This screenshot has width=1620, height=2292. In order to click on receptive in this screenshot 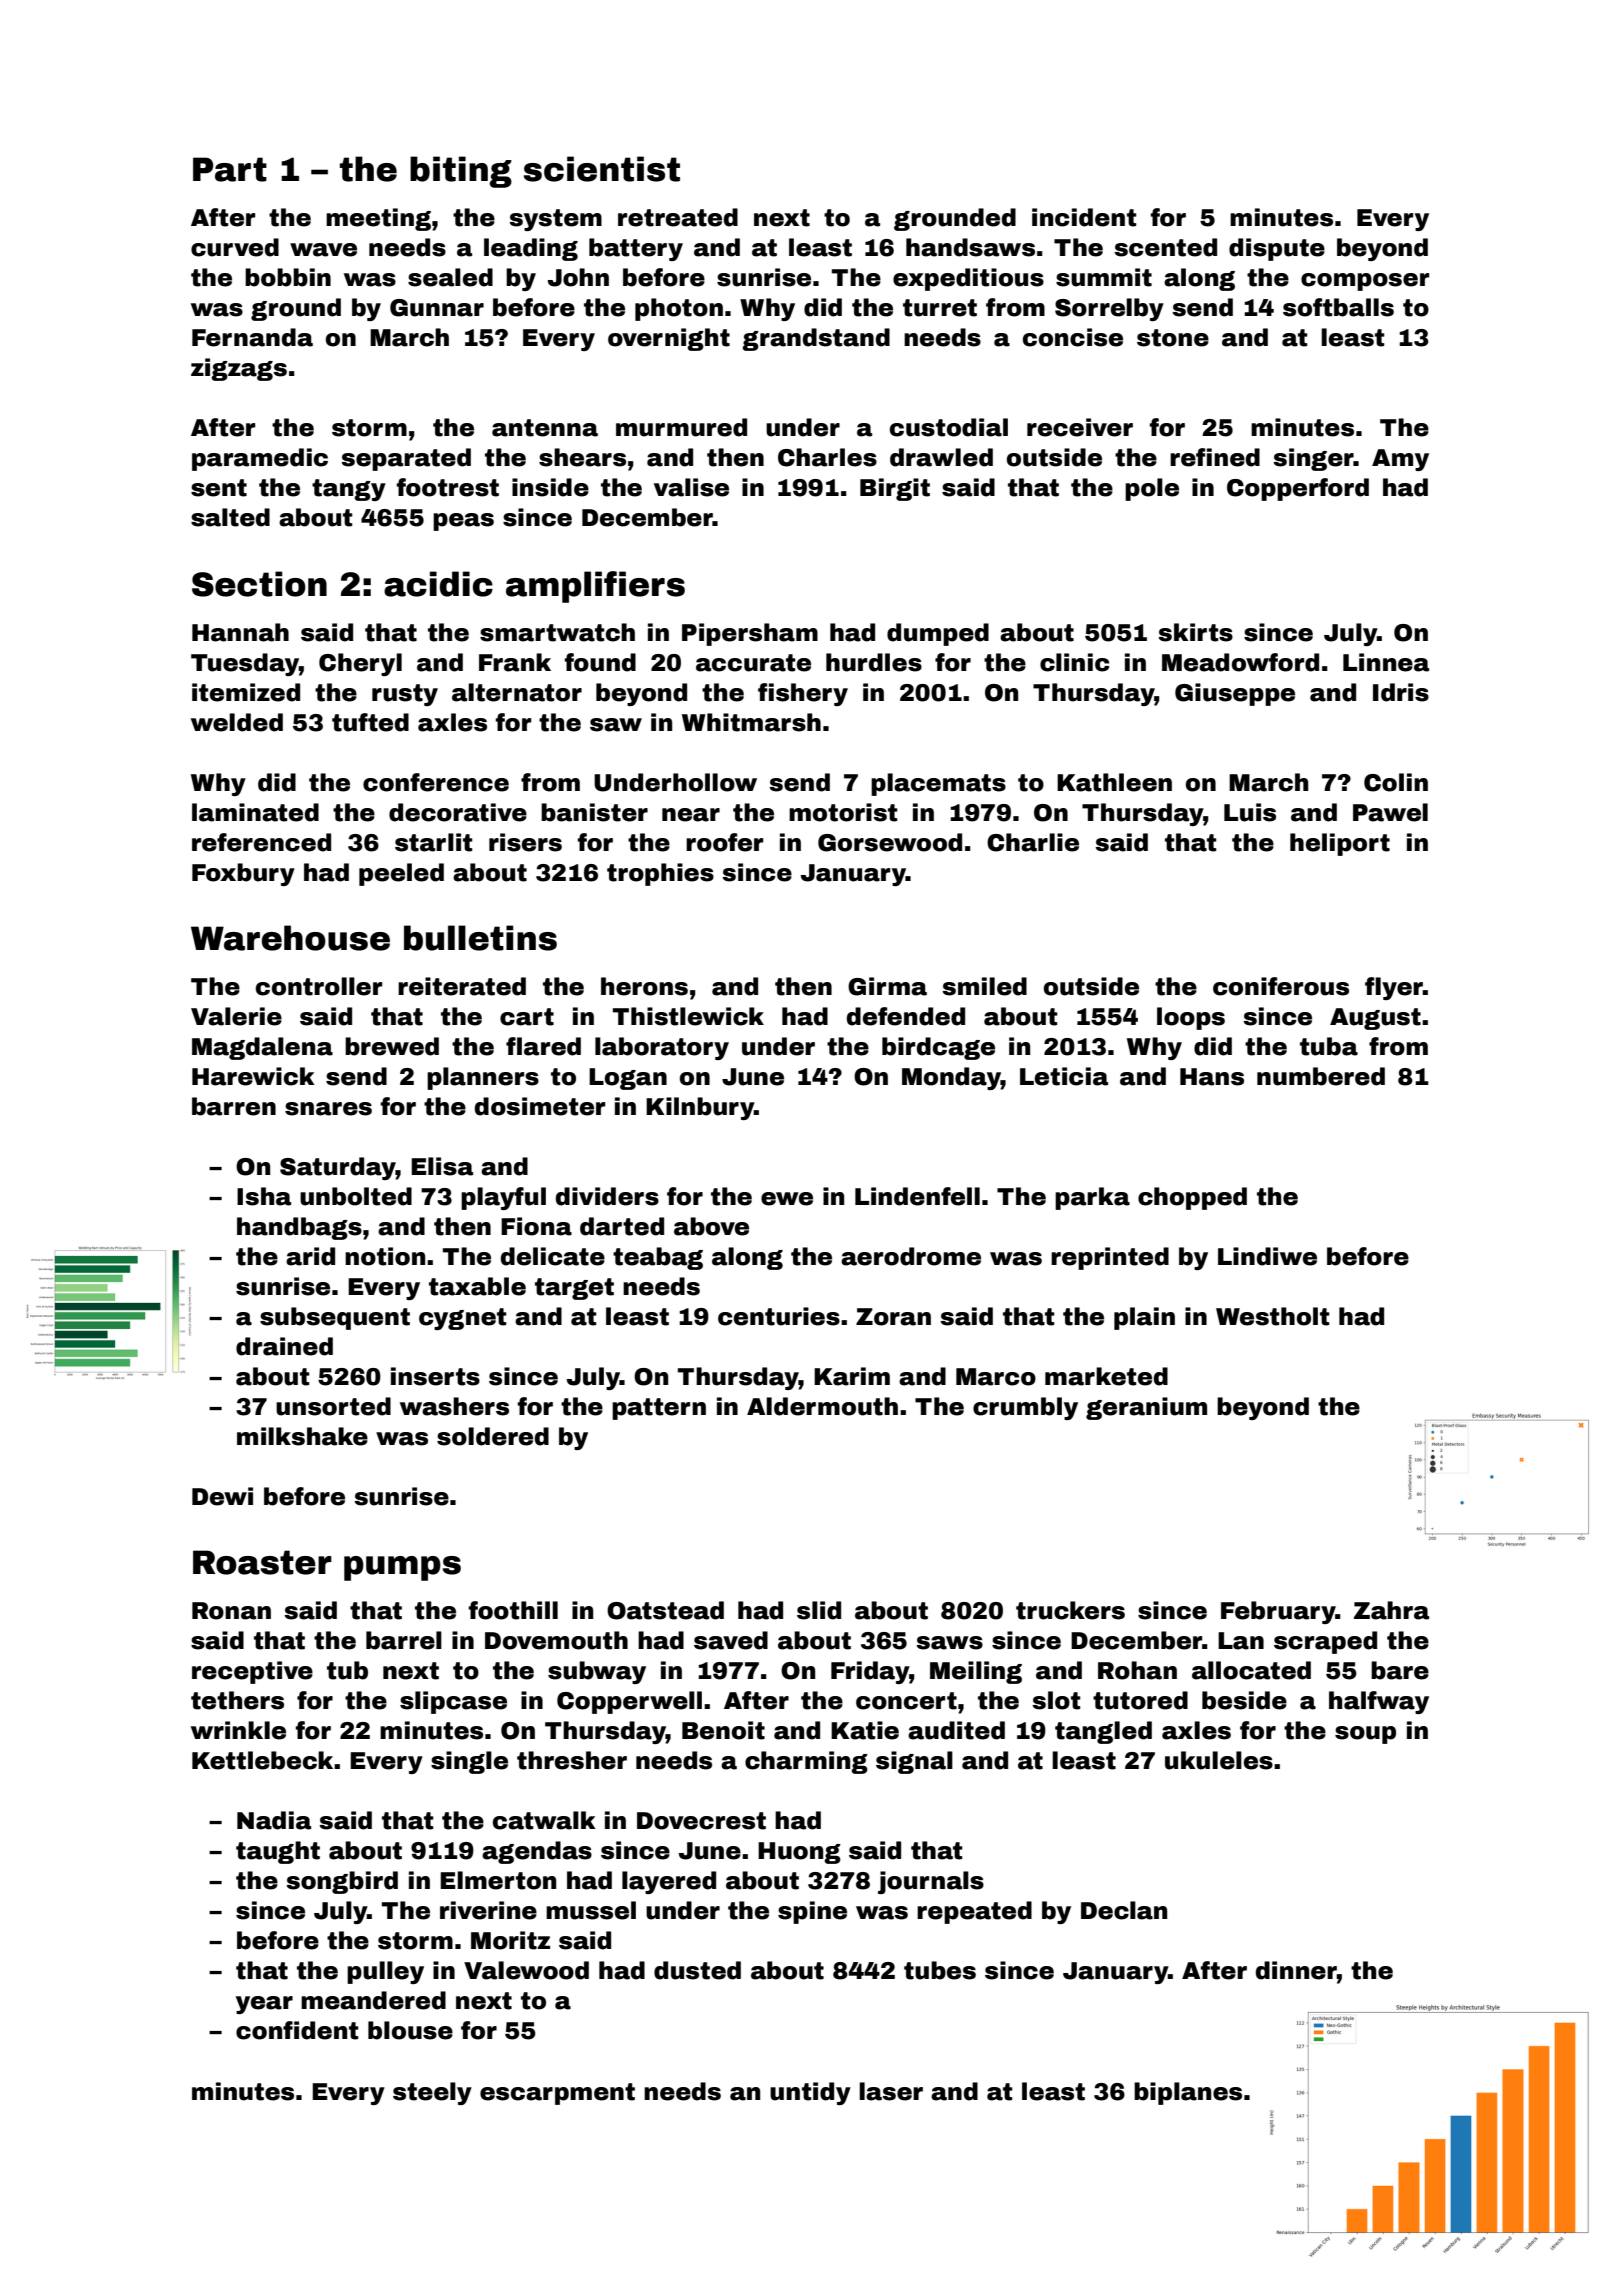, I will do `click(252, 1672)`.
